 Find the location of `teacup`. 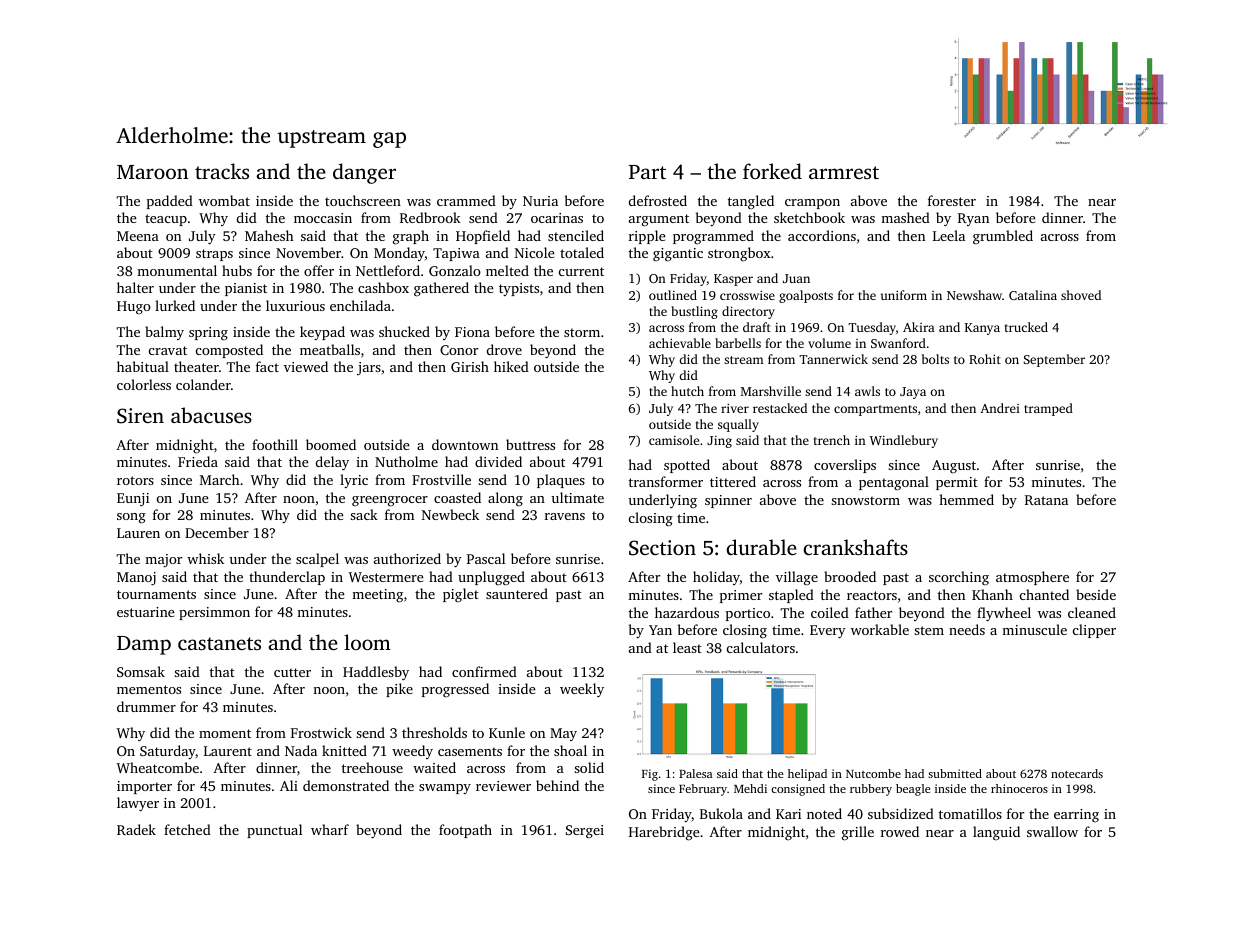

teacup is located at coordinates (166, 220).
